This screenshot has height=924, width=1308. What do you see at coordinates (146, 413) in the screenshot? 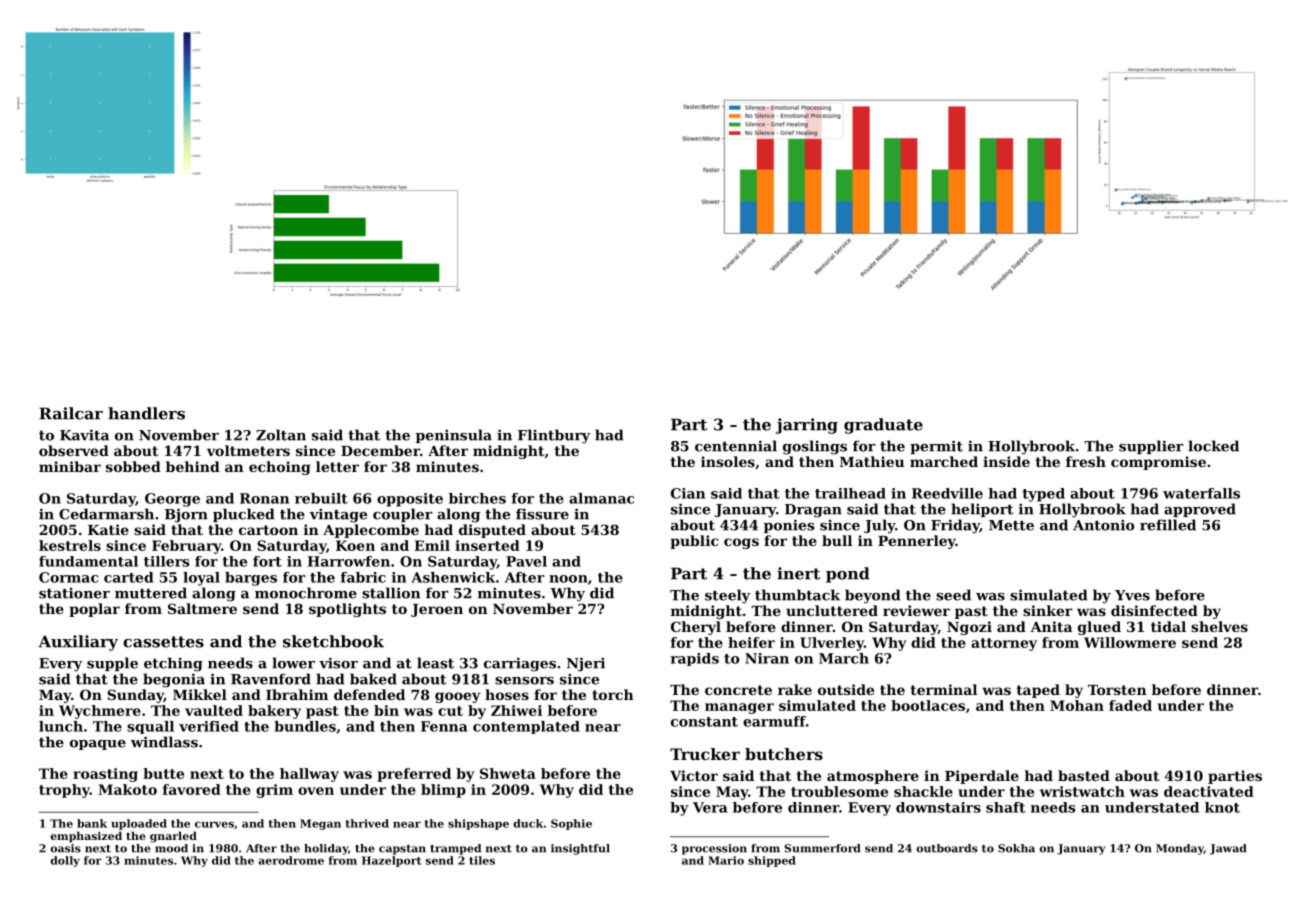
I see `handlers` at bounding box center [146, 413].
